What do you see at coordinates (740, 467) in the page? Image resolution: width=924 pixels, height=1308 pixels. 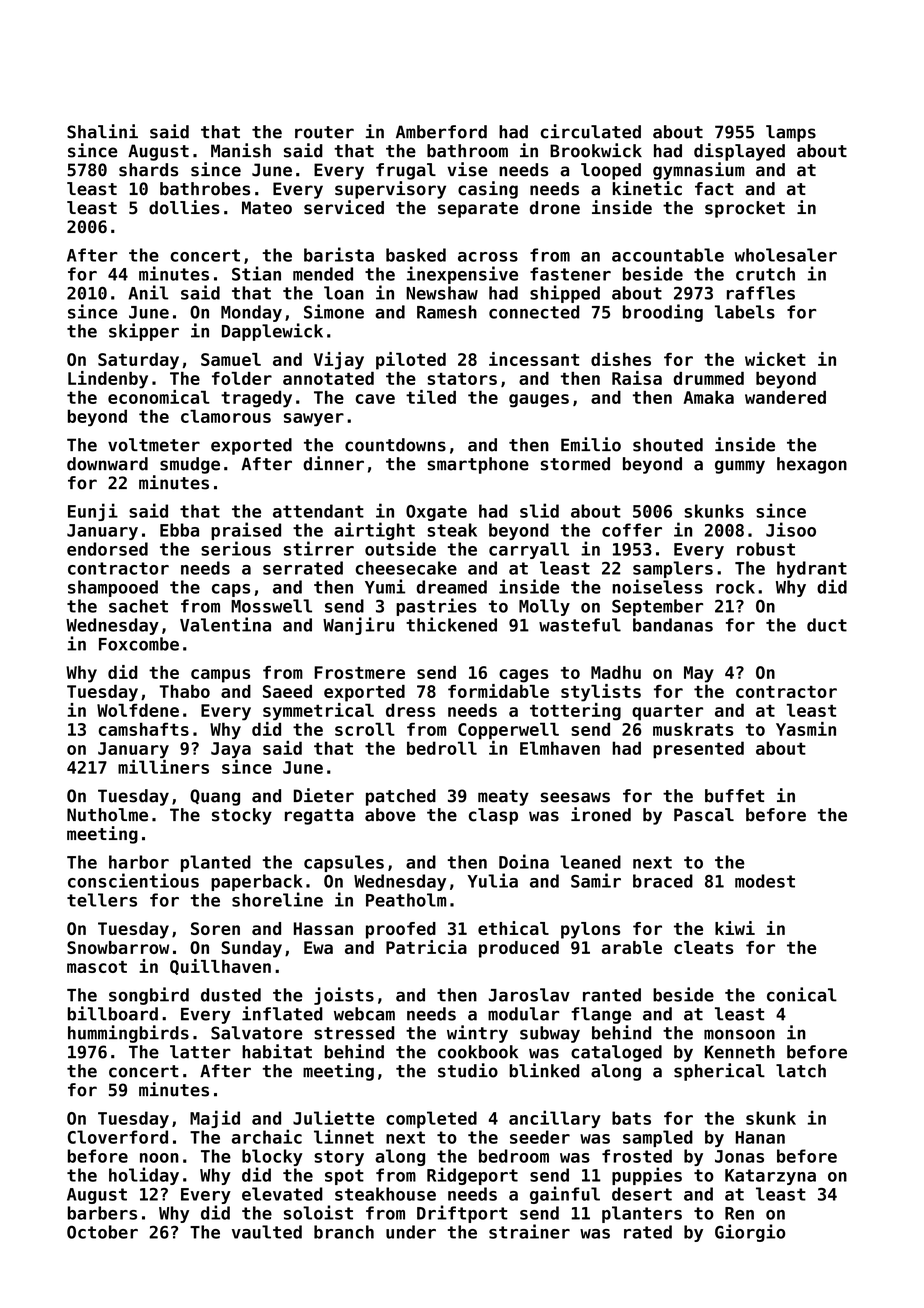 I see `gummy` at bounding box center [740, 467].
